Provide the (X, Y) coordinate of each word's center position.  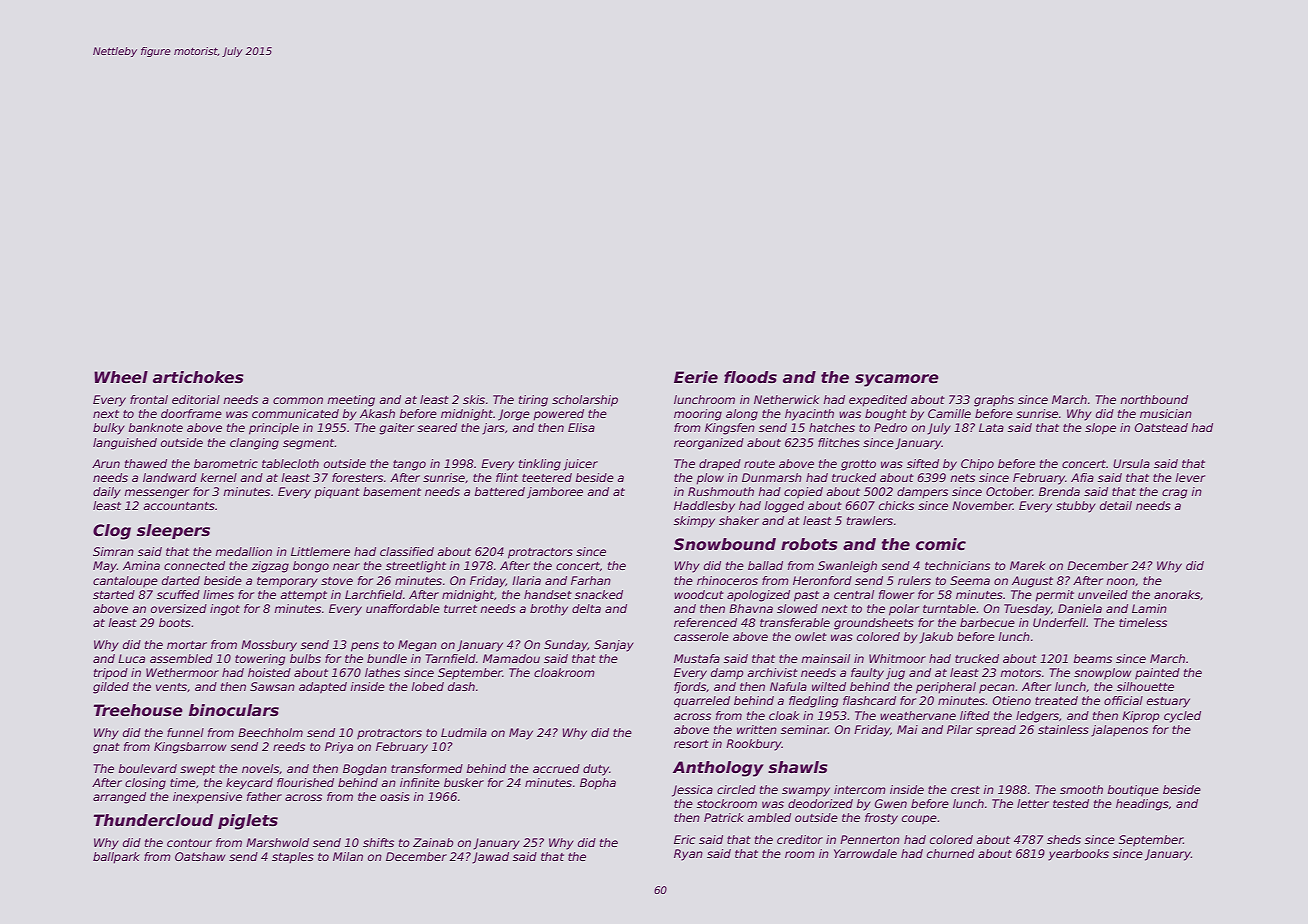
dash (461, 686)
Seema (970, 580)
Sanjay (614, 646)
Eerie (696, 377)
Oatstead (1161, 427)
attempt (304, 596)
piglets (248, 822)
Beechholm (270, 732)
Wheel (121, 377)
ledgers (1037, 717)
